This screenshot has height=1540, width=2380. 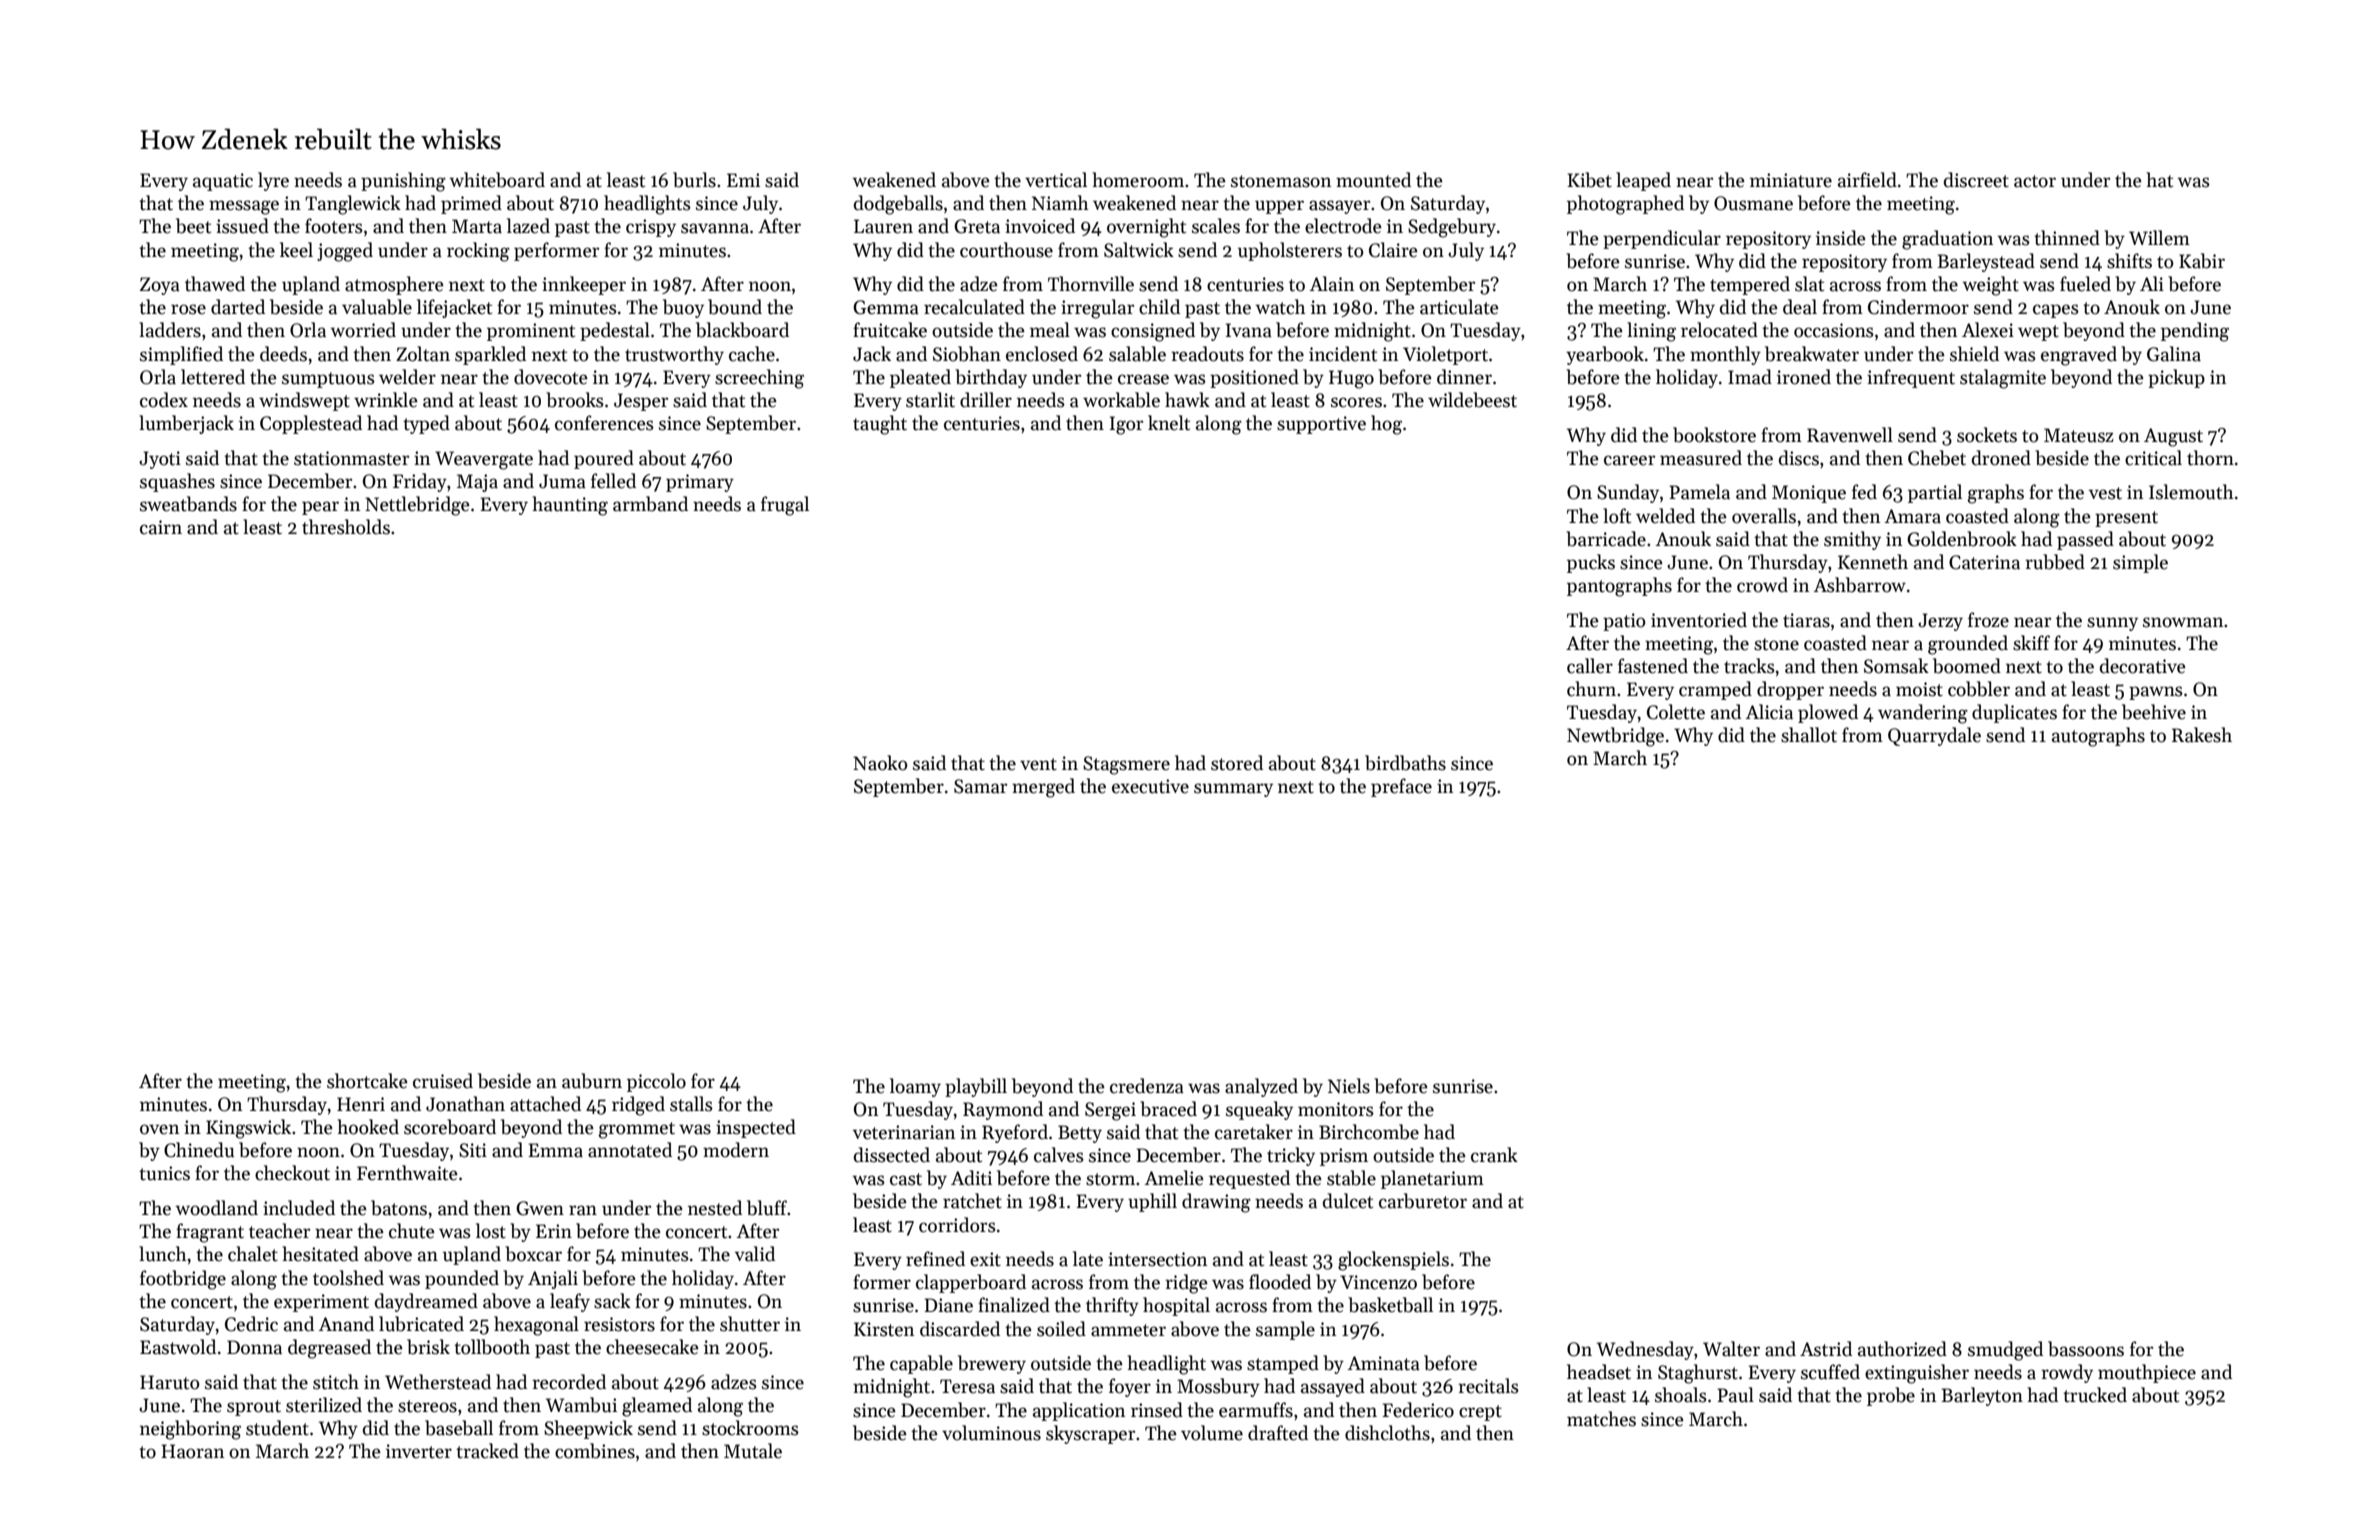 What do you see at coordinates (595, 1451) in the screenshot?
I see `combines` at bounding box center [595, 1451].
